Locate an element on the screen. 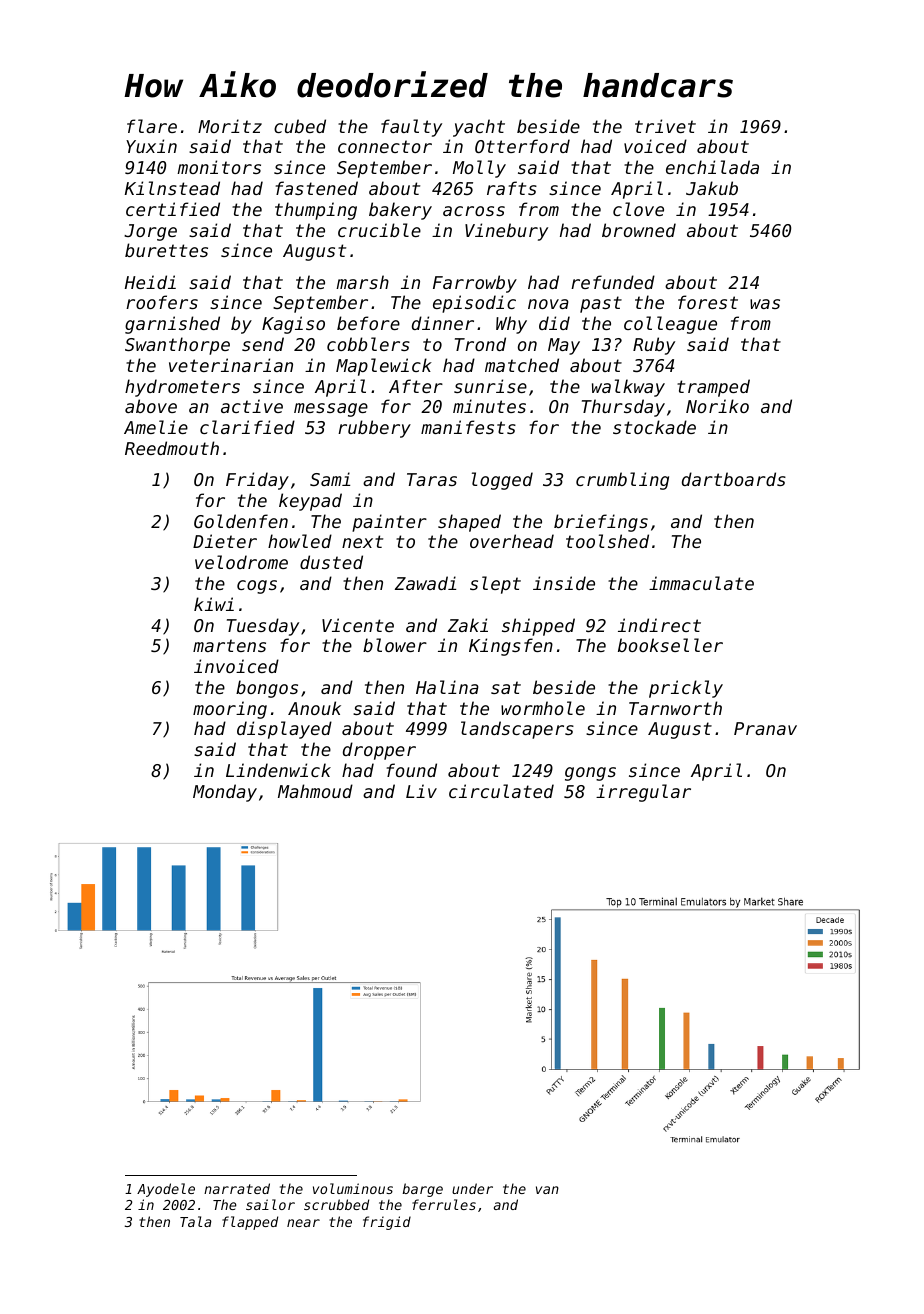 Image resolution: width=924 pixels, height=1314 pixels. Liv is located at coordinates (421, 791).
